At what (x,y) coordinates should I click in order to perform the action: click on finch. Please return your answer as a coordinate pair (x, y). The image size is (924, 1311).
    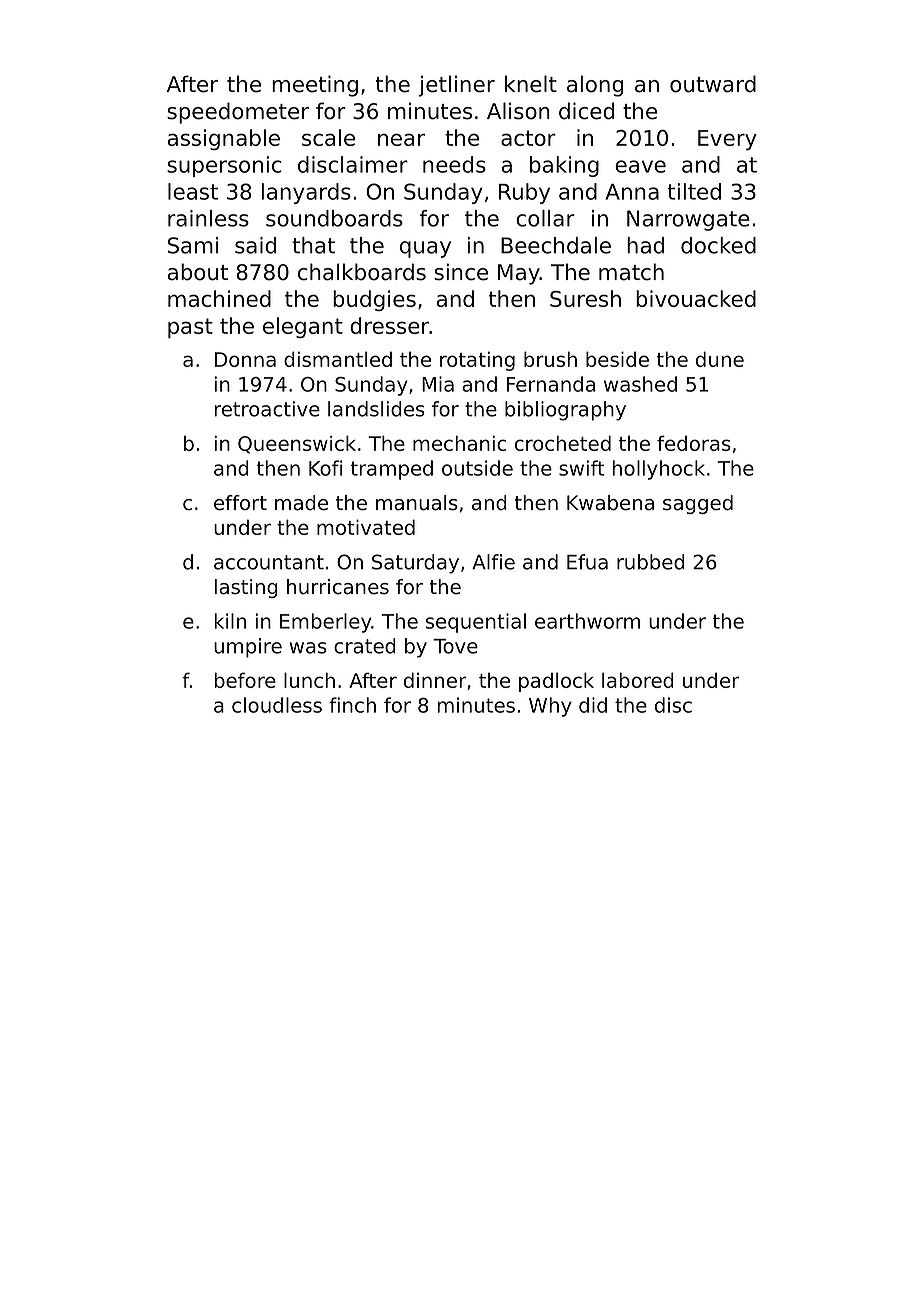
    Looking at the image, I should click on (352, 705).
